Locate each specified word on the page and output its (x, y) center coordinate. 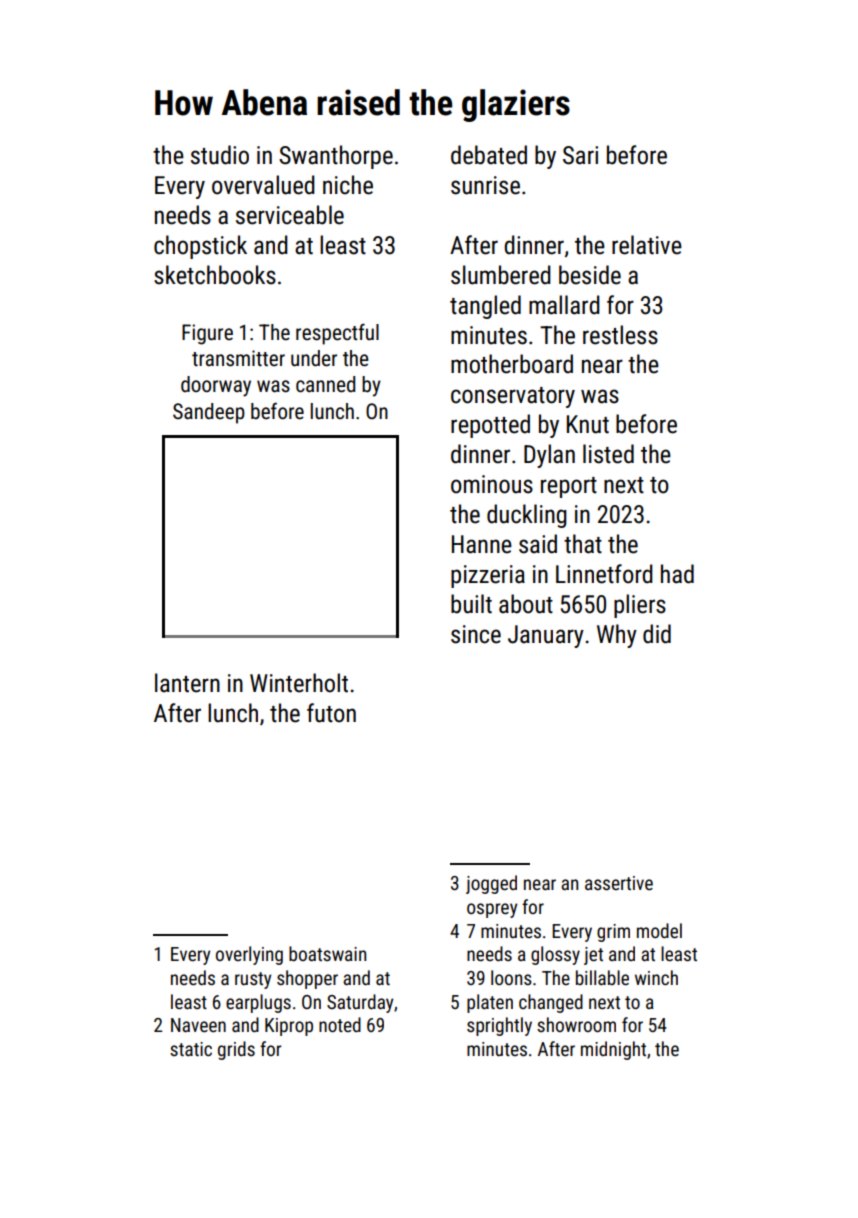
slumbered (501, 275)
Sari (580, 155)
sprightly (499, 1026)
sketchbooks (215, 275)
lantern (187, 683)
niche (348, 185)
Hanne (482, 544)
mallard (564, 305)
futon (331, 713)
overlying (249, 955)
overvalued (263, 185)
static (191, 1049)
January (546, 636)
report (569, 487)
